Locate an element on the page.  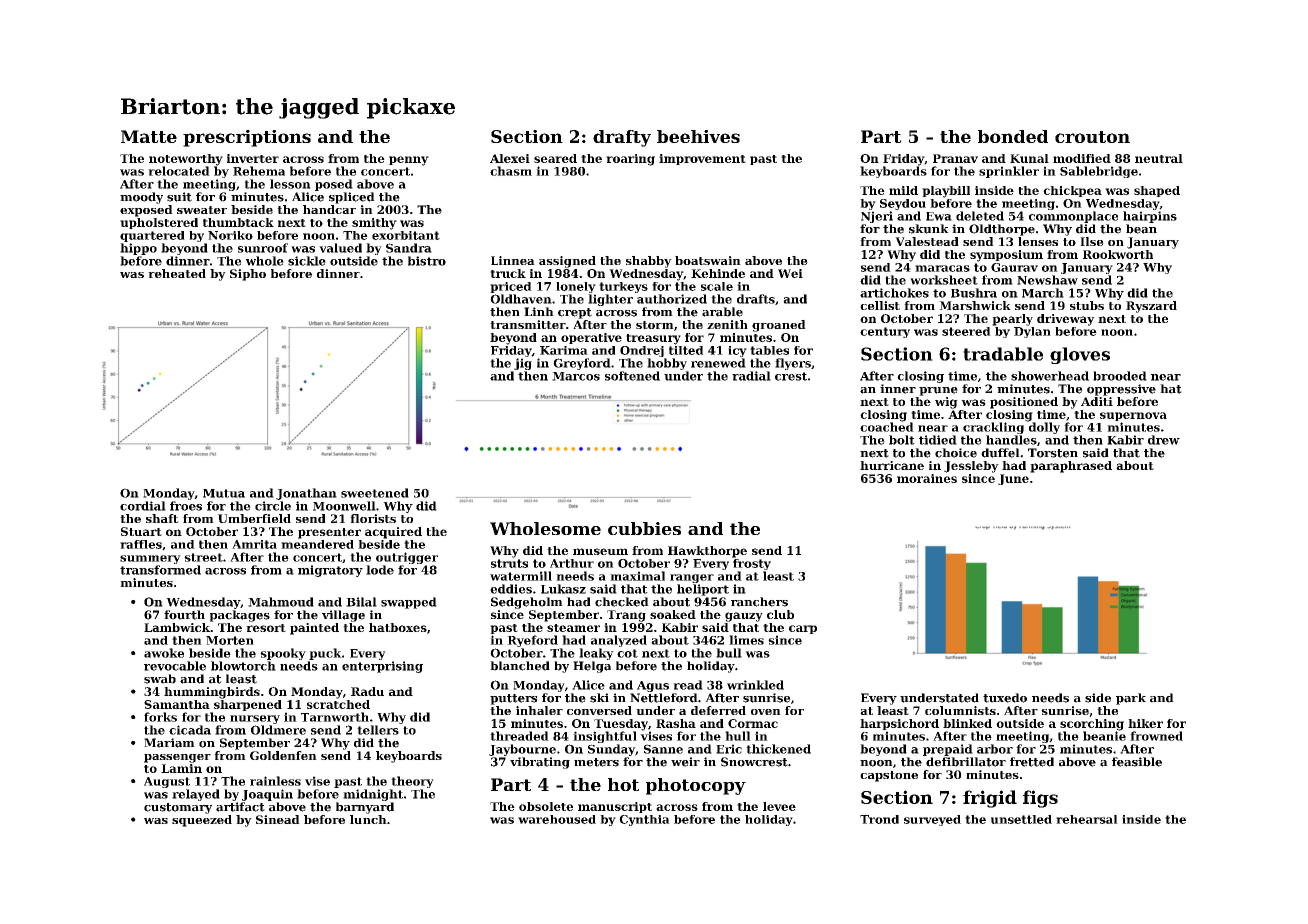
Ryeford is located at coordinates (532, 641).
